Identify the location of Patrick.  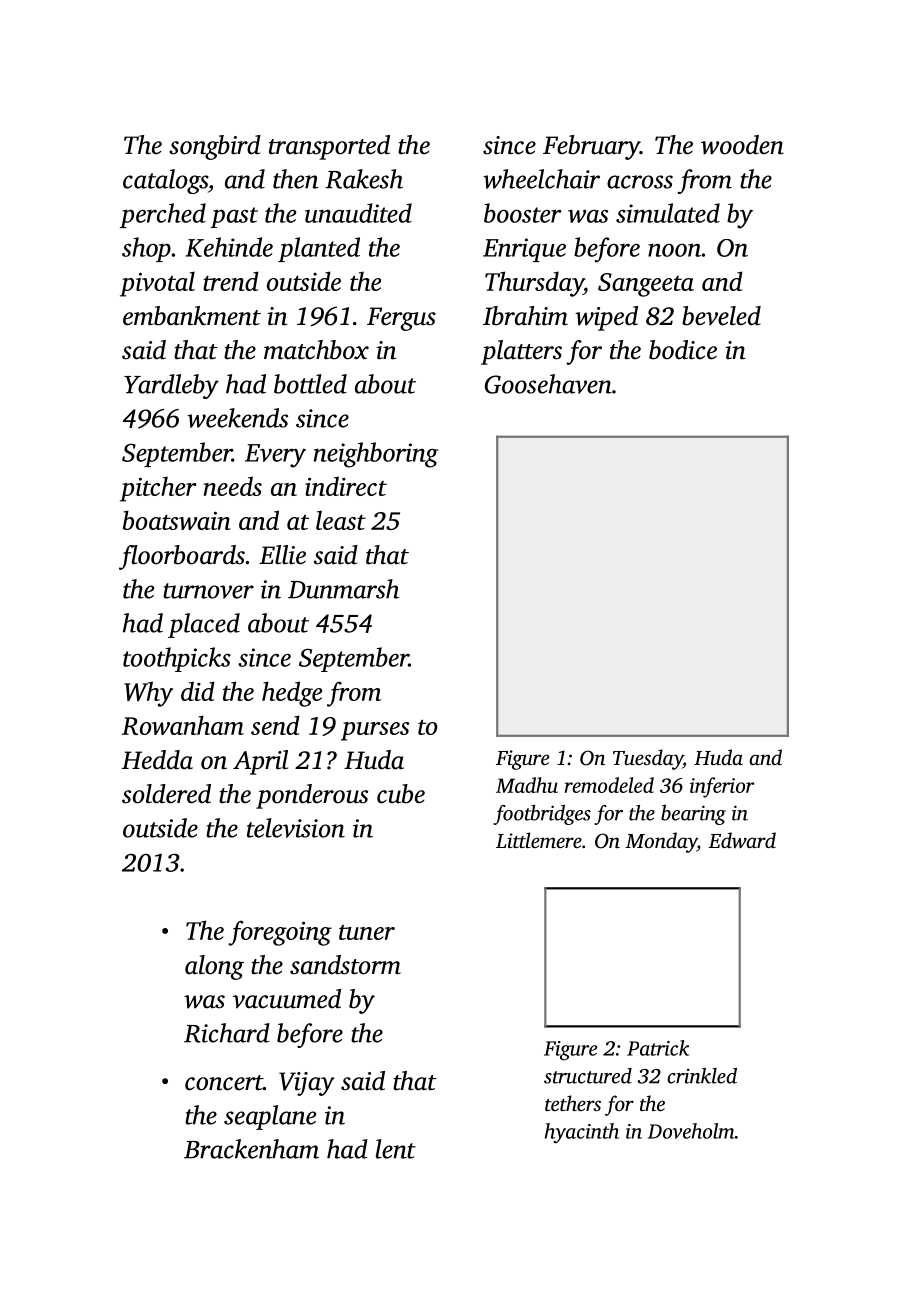
(658, 1048).
